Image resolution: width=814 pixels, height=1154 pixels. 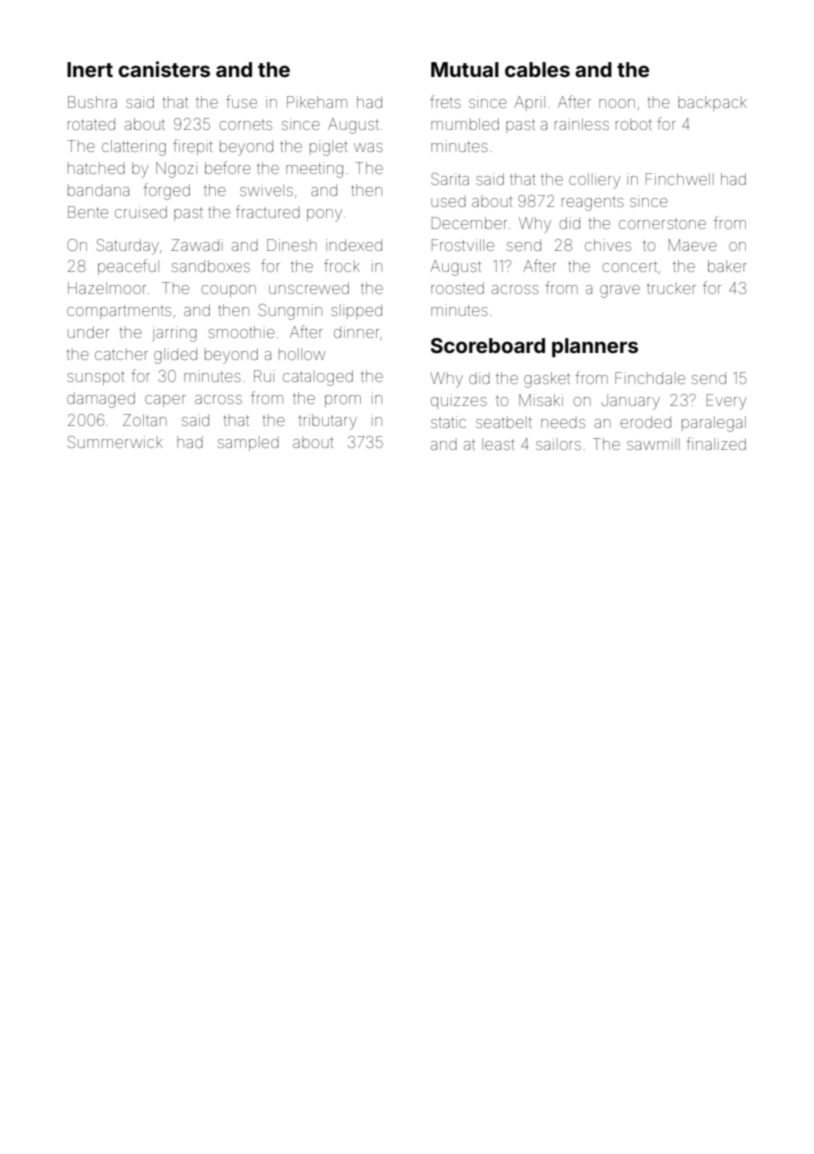 I want to click on sampled, so click(x=248, y=443).
